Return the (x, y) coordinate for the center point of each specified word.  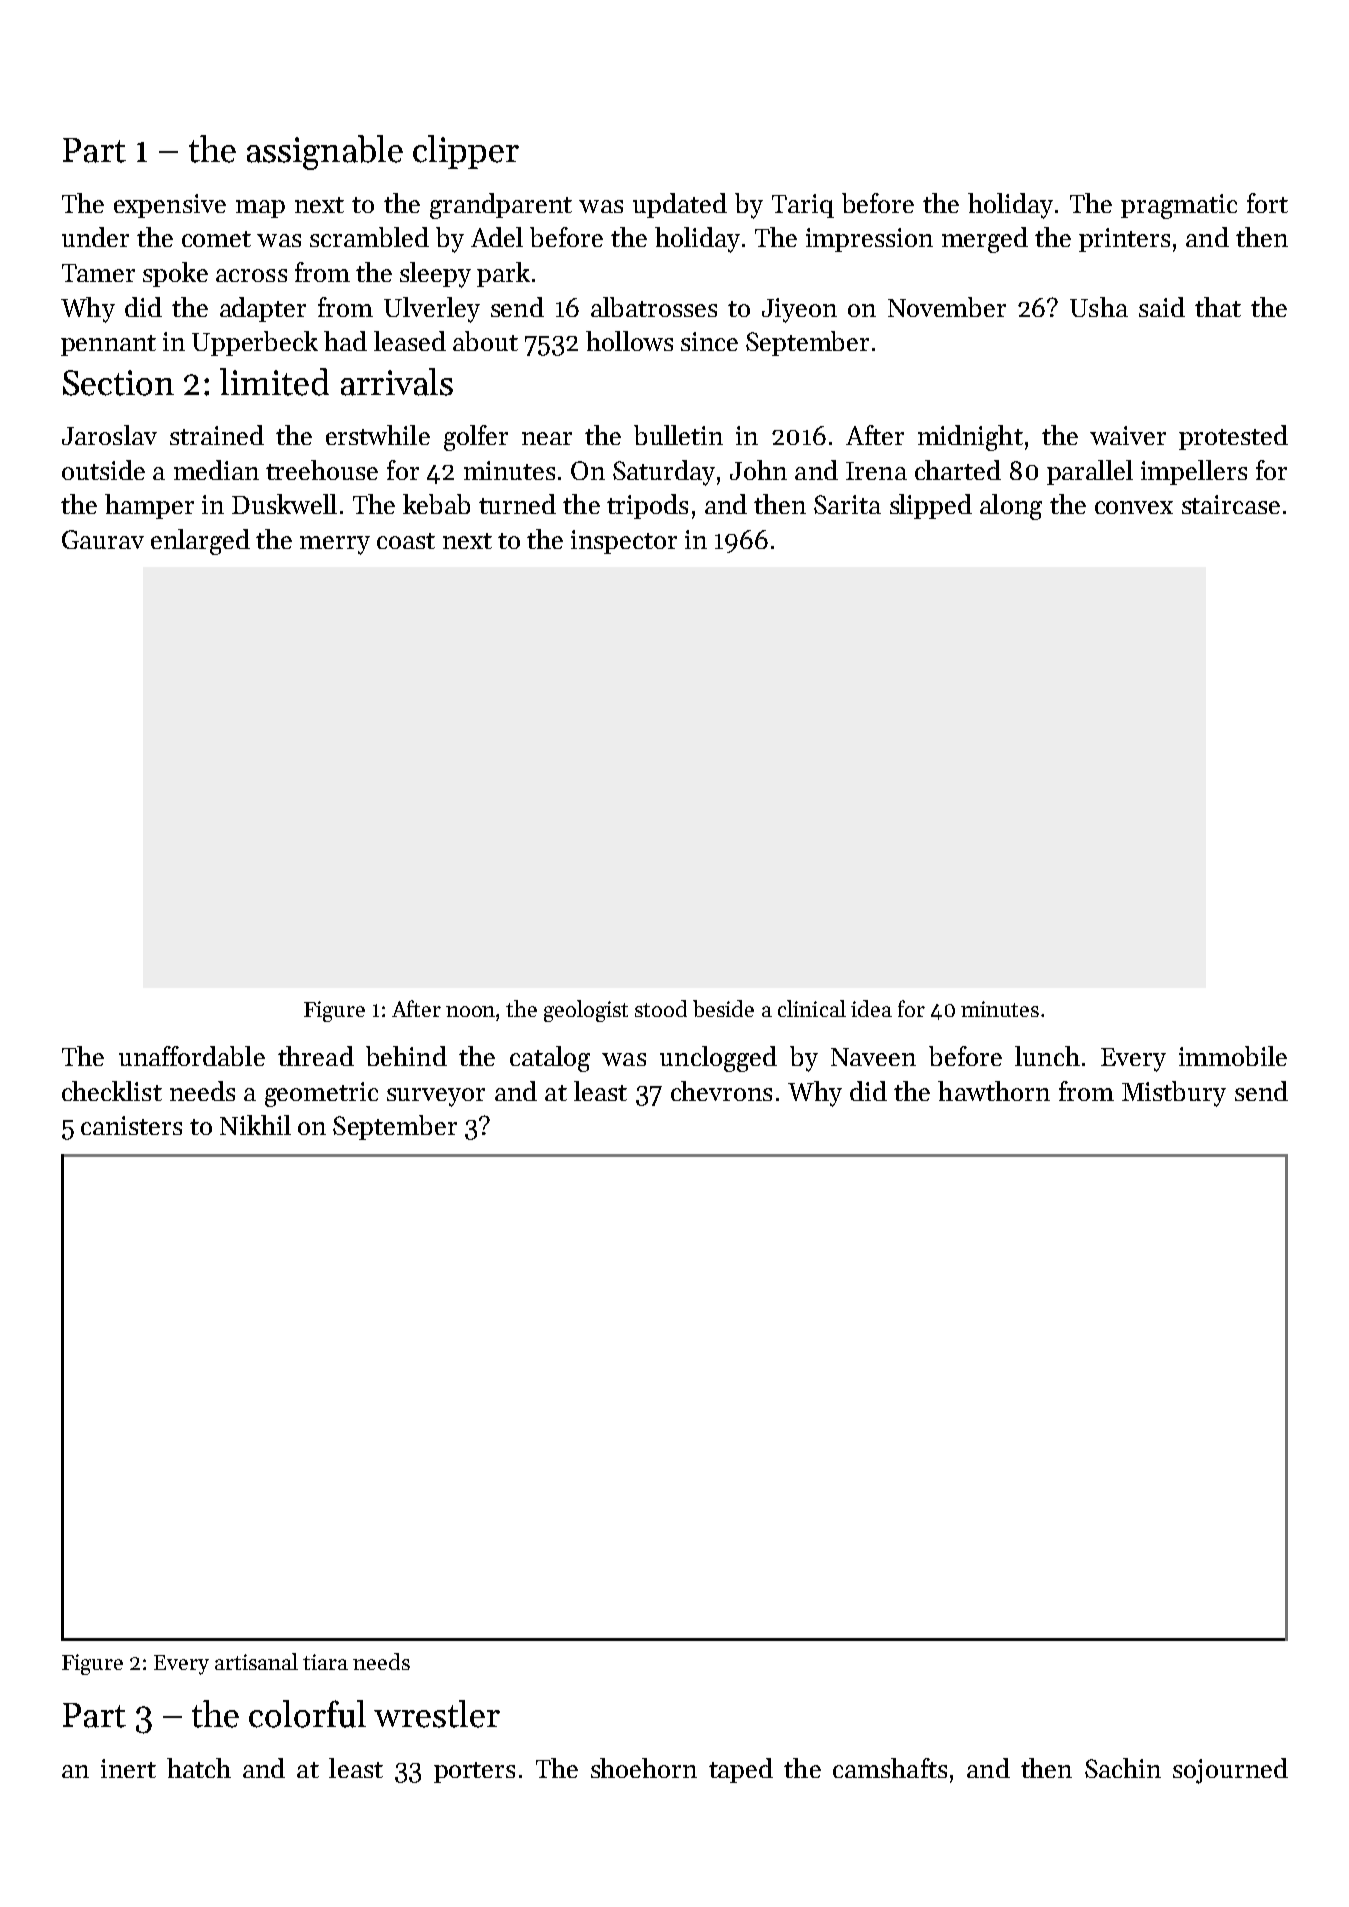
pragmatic (1179, 206)
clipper (466, 152)
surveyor (436, 1097)
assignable (325, 152)
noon (471, 1011)
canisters (131, 1125)
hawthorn (994, 1091)
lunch (1047, 1056)
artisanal (256, 1661)
